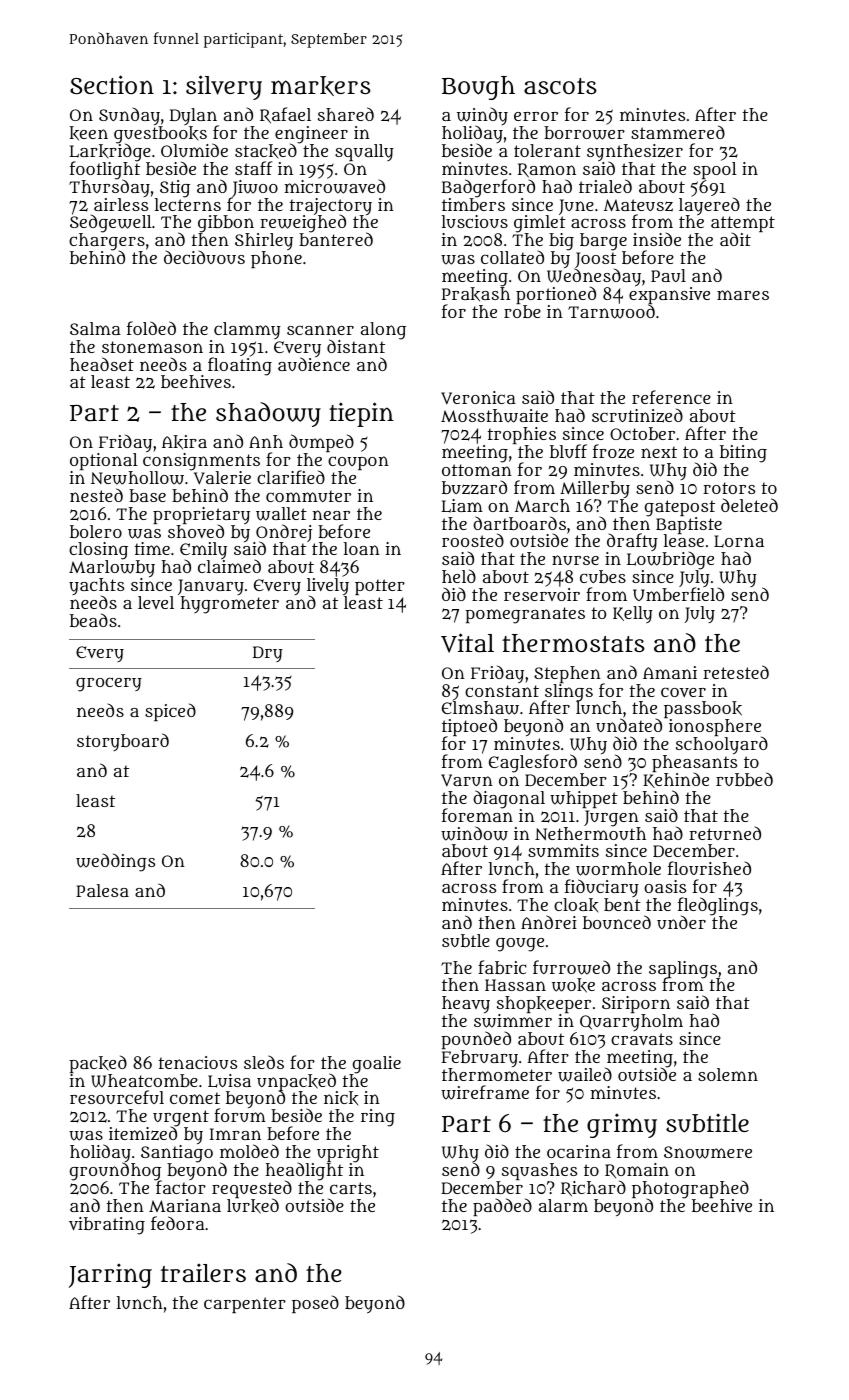  What do you see at coordinates (728, 1074) in the image?
I see `solemn` at bounding box center [728, 1074].
